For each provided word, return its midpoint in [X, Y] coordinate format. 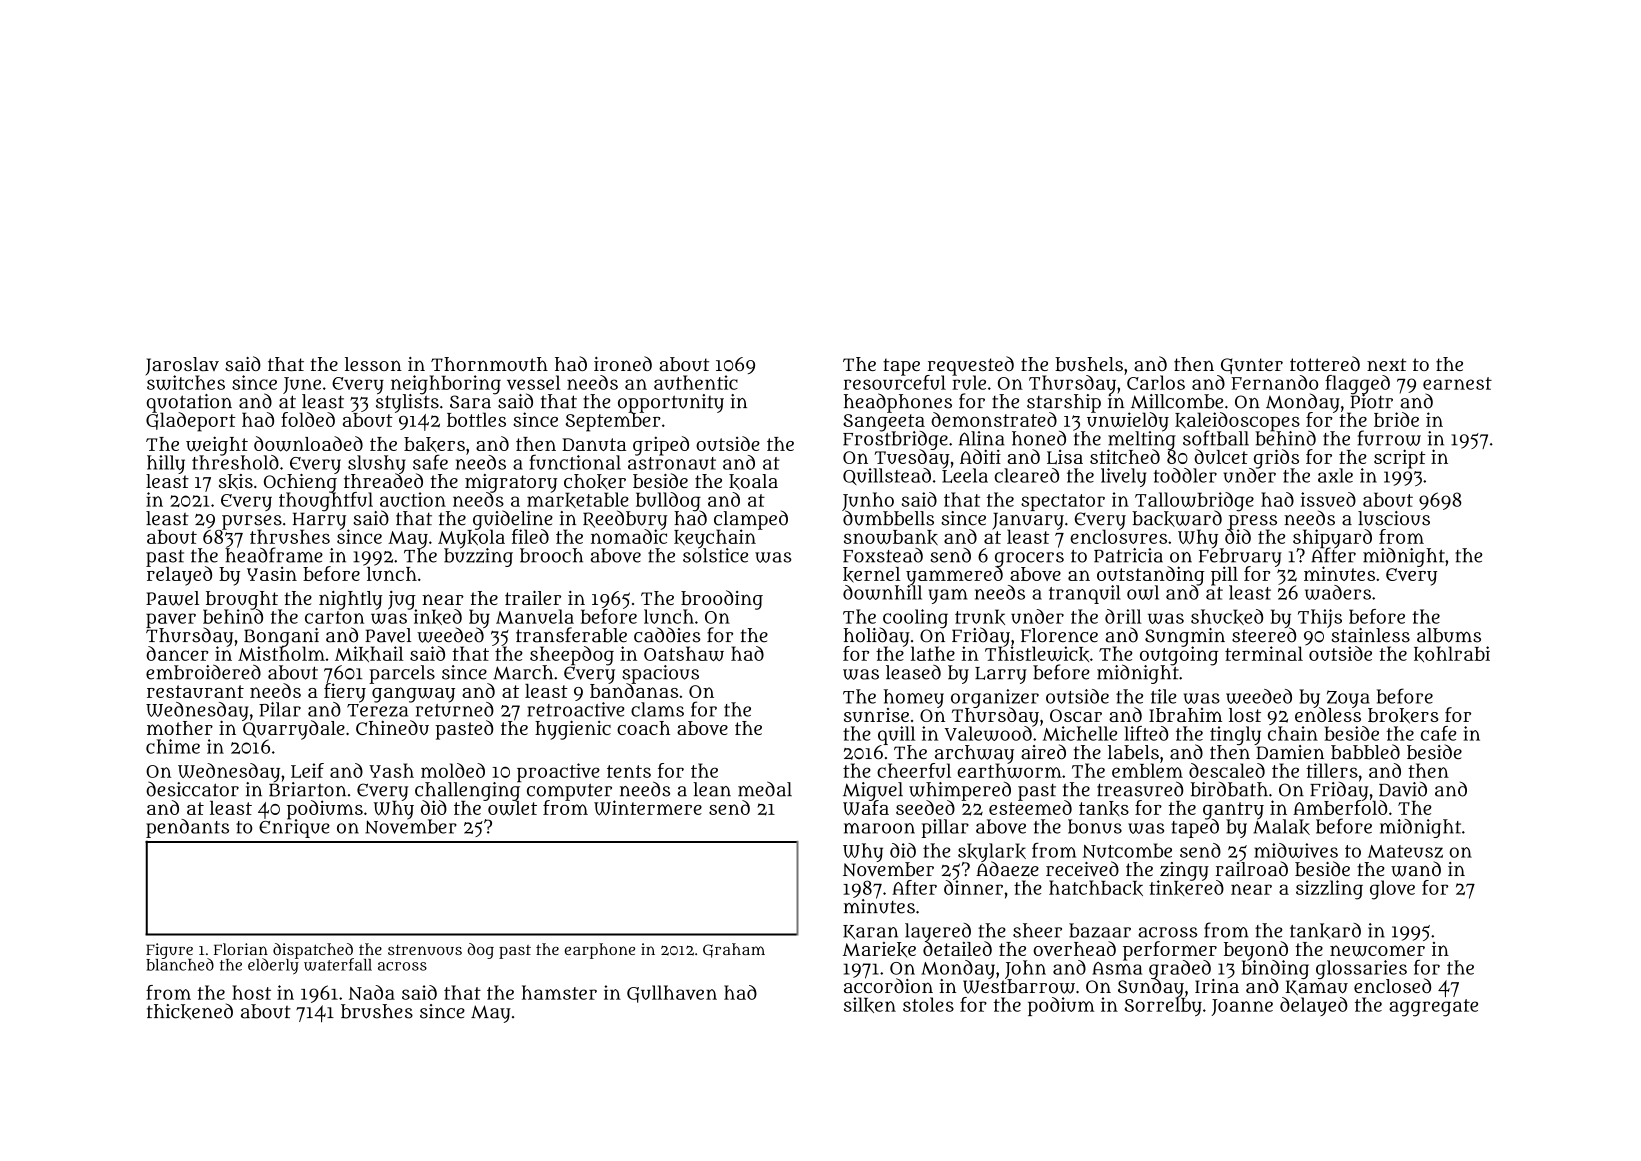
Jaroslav [182, 366]
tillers [1332, 770]
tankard [1325, 931]
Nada [372, 992]
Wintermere [648, 807]
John [1025, 969]
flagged [1357, 384]
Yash [391, 770]
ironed [623, 363]
